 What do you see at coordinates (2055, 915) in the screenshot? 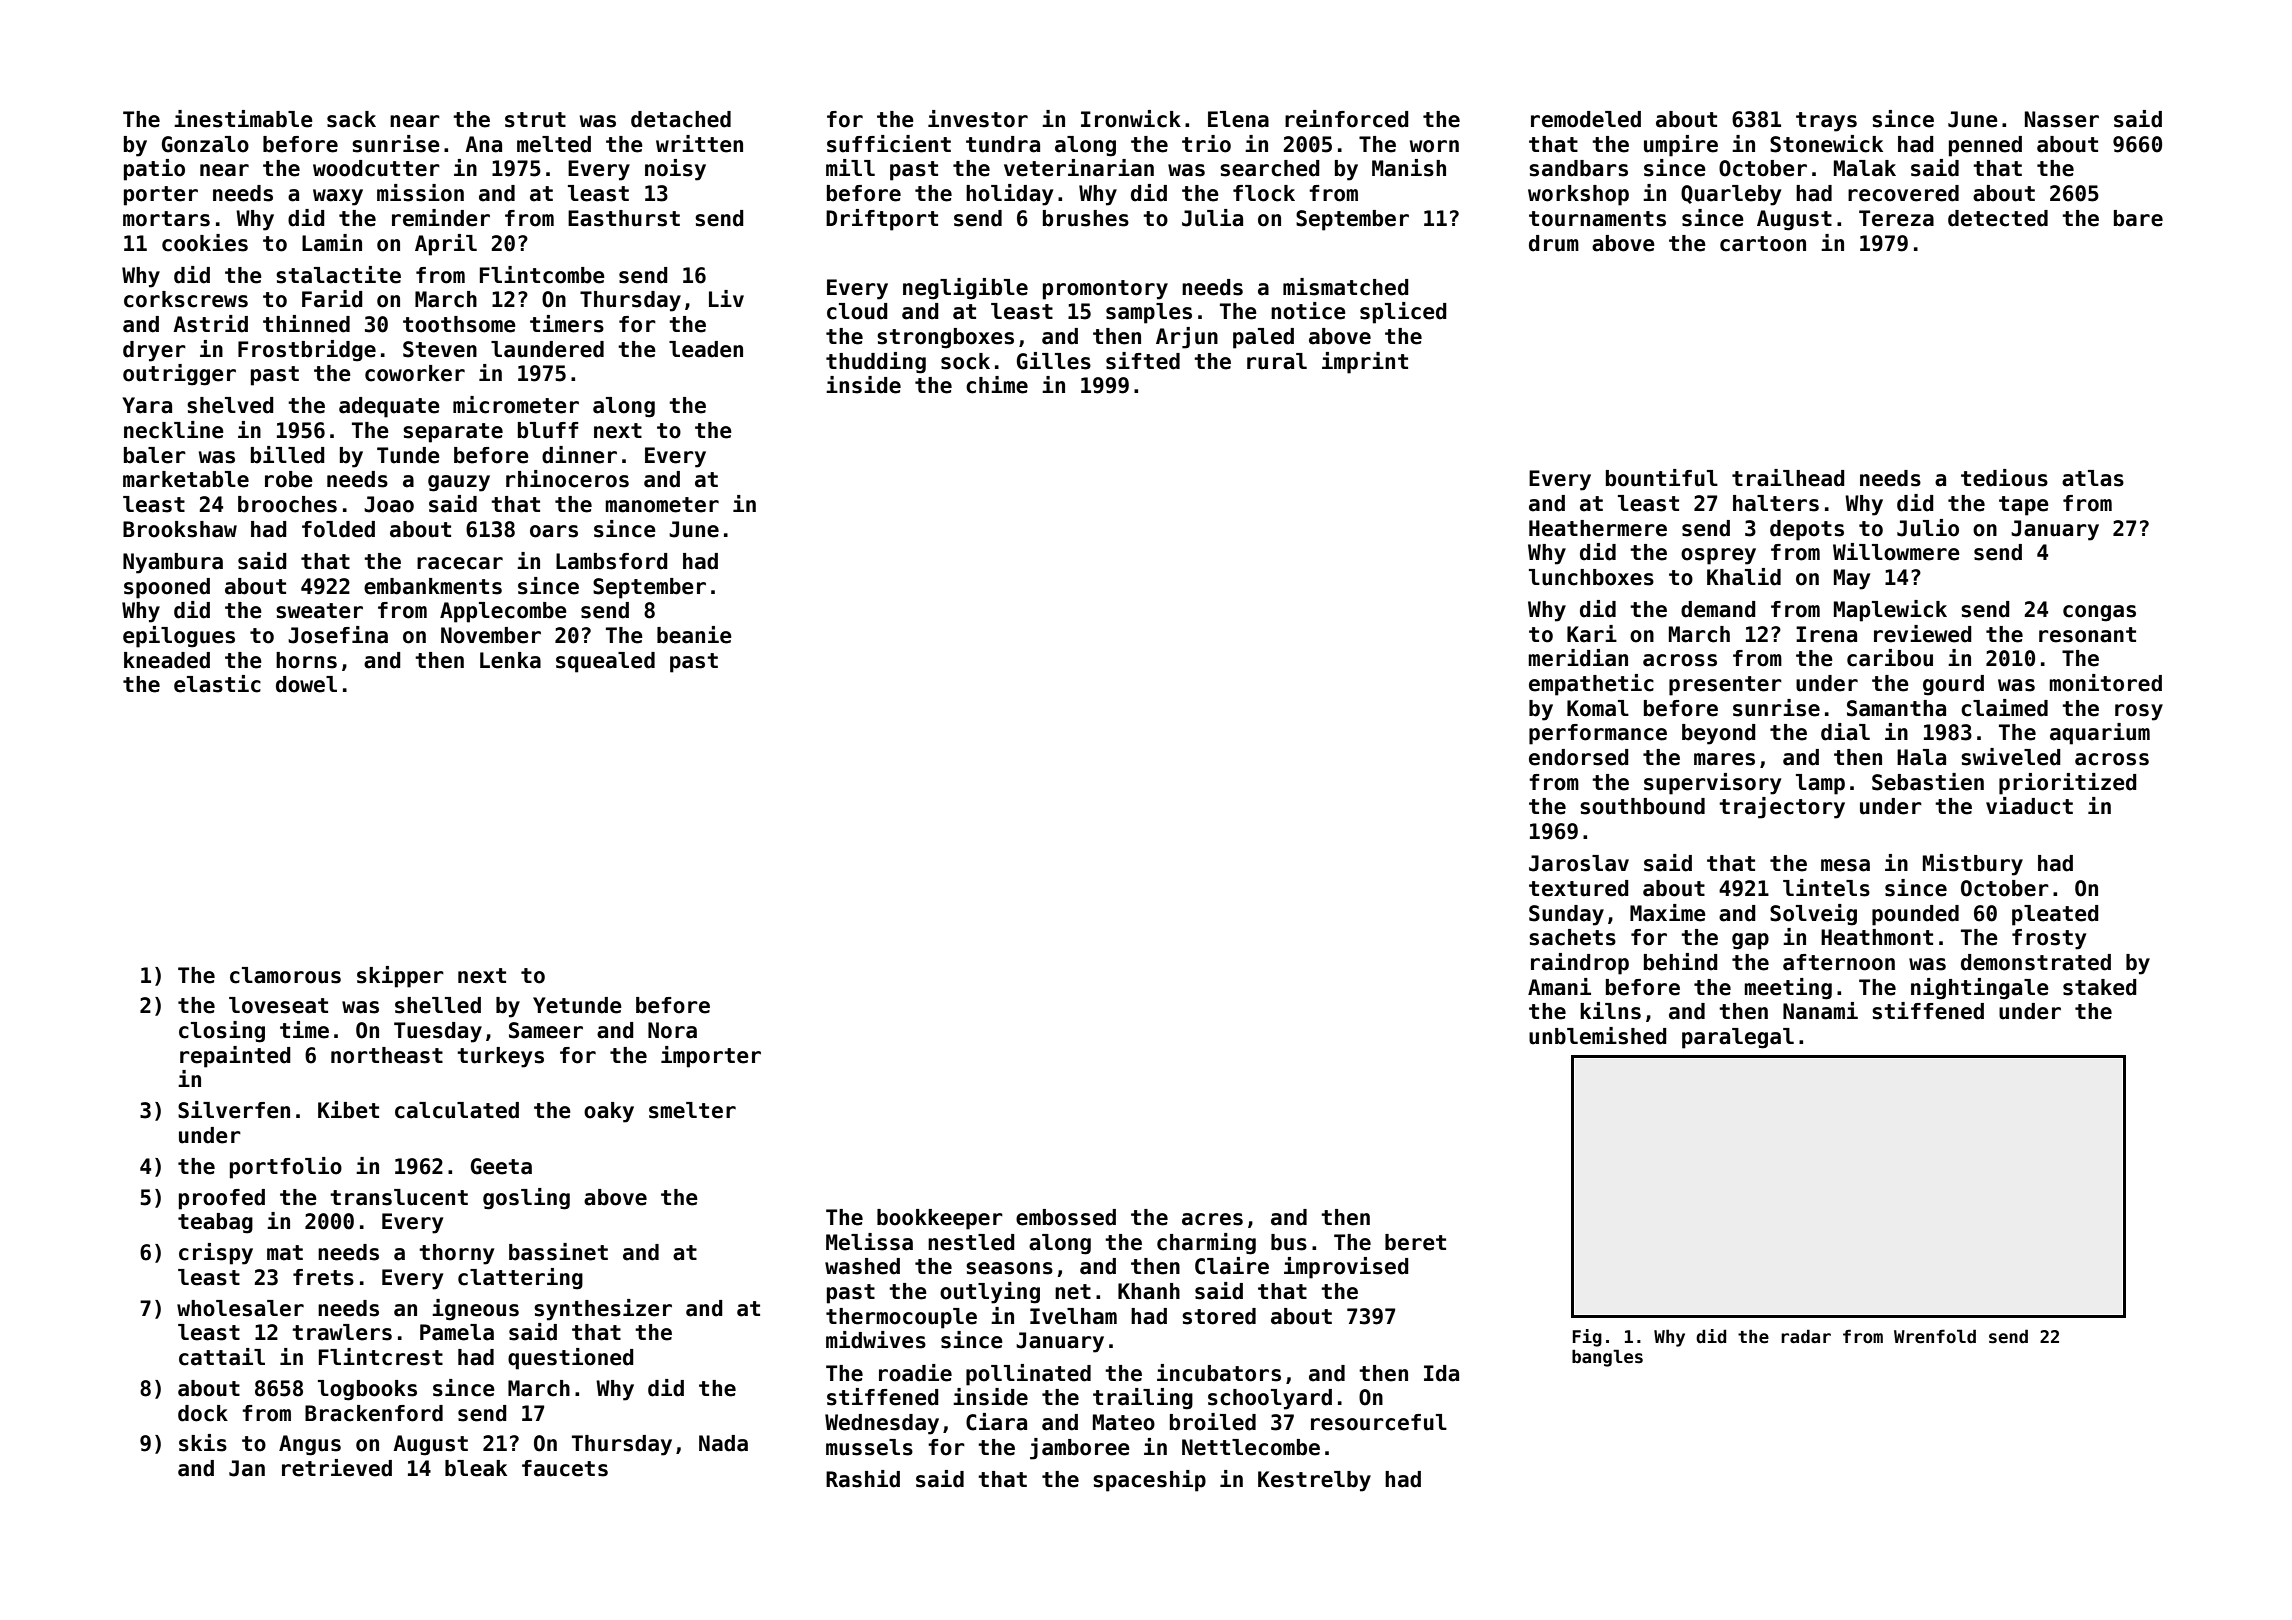
I see `pleated` at bounding box center [2055, 915].
